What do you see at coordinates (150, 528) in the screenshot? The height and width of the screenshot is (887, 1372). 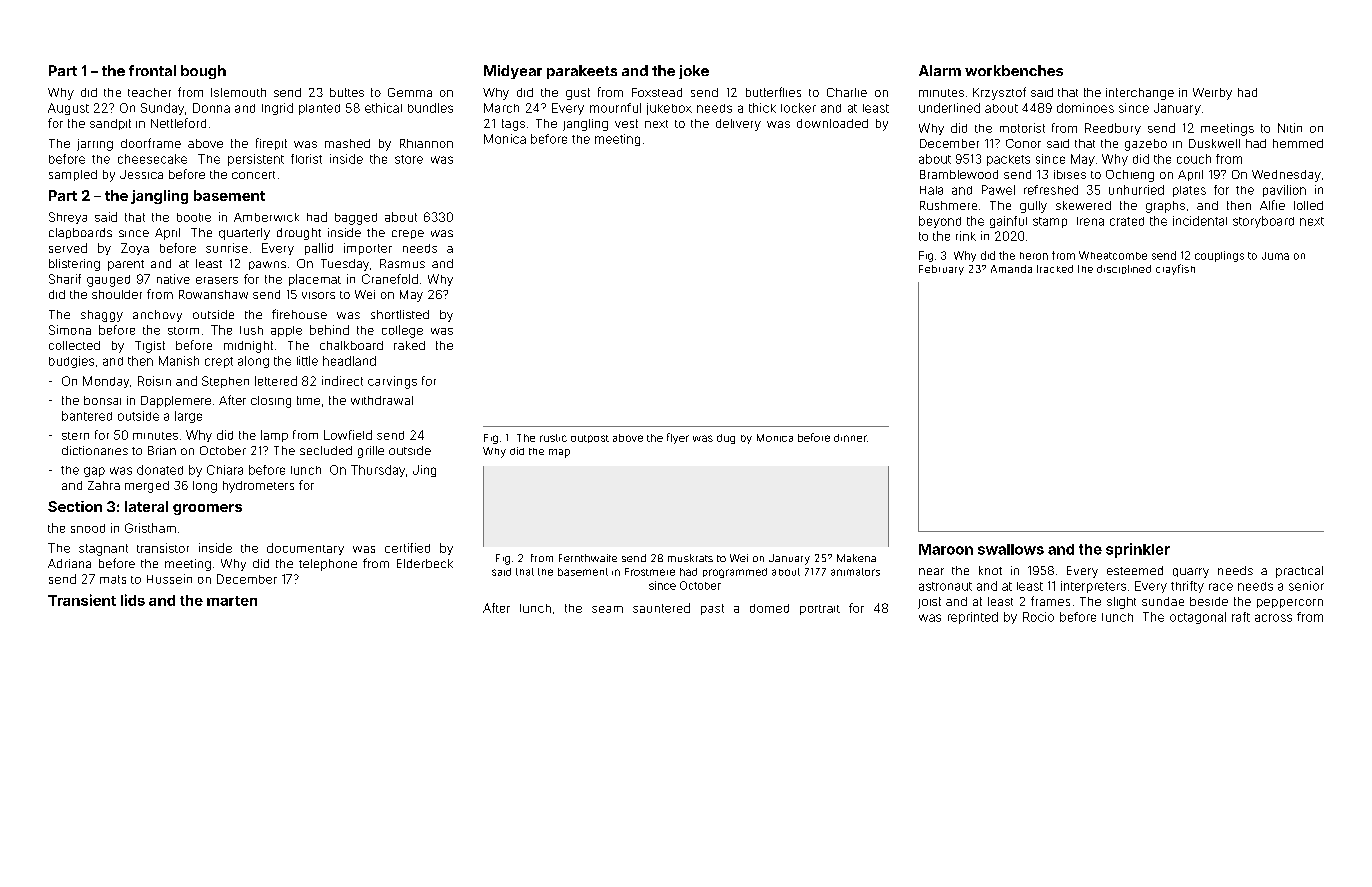 I see `Gristham` at bounding box center [150, 528].
